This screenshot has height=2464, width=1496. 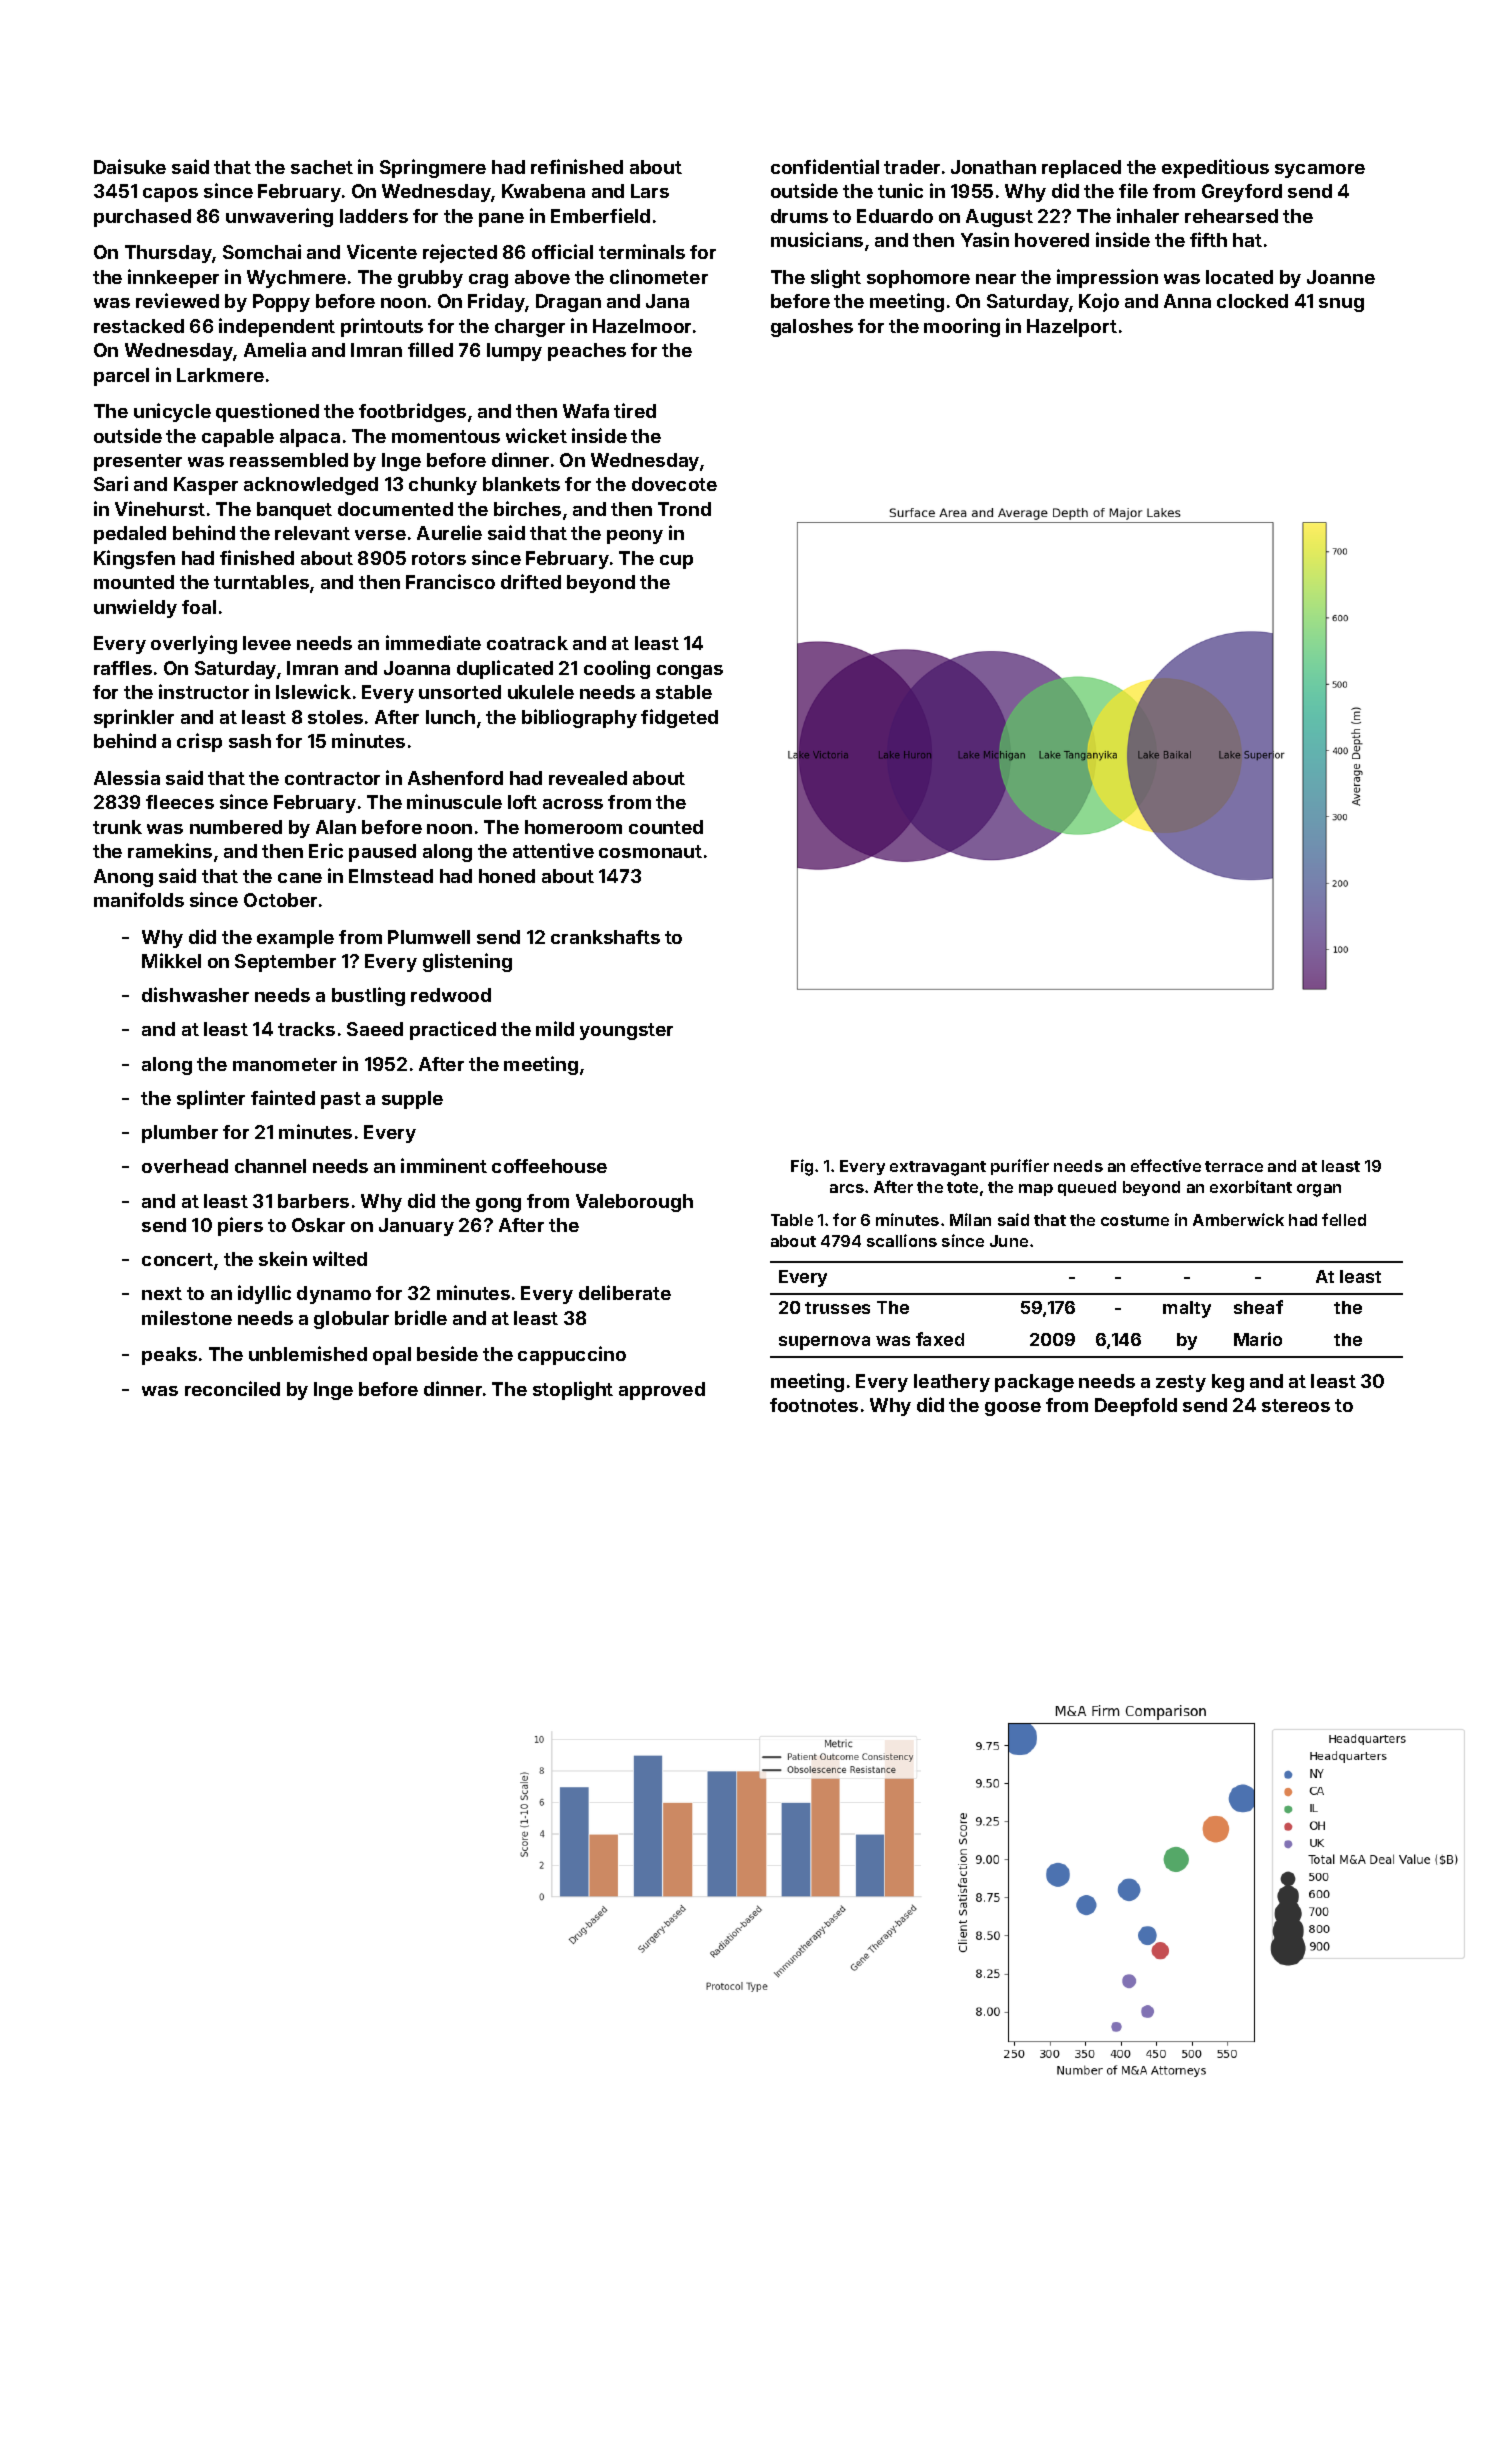 What do you see at coordinates (1072, 328) in the screenshot?
I see `Hazelport` at bounding box center [1072, 328].
